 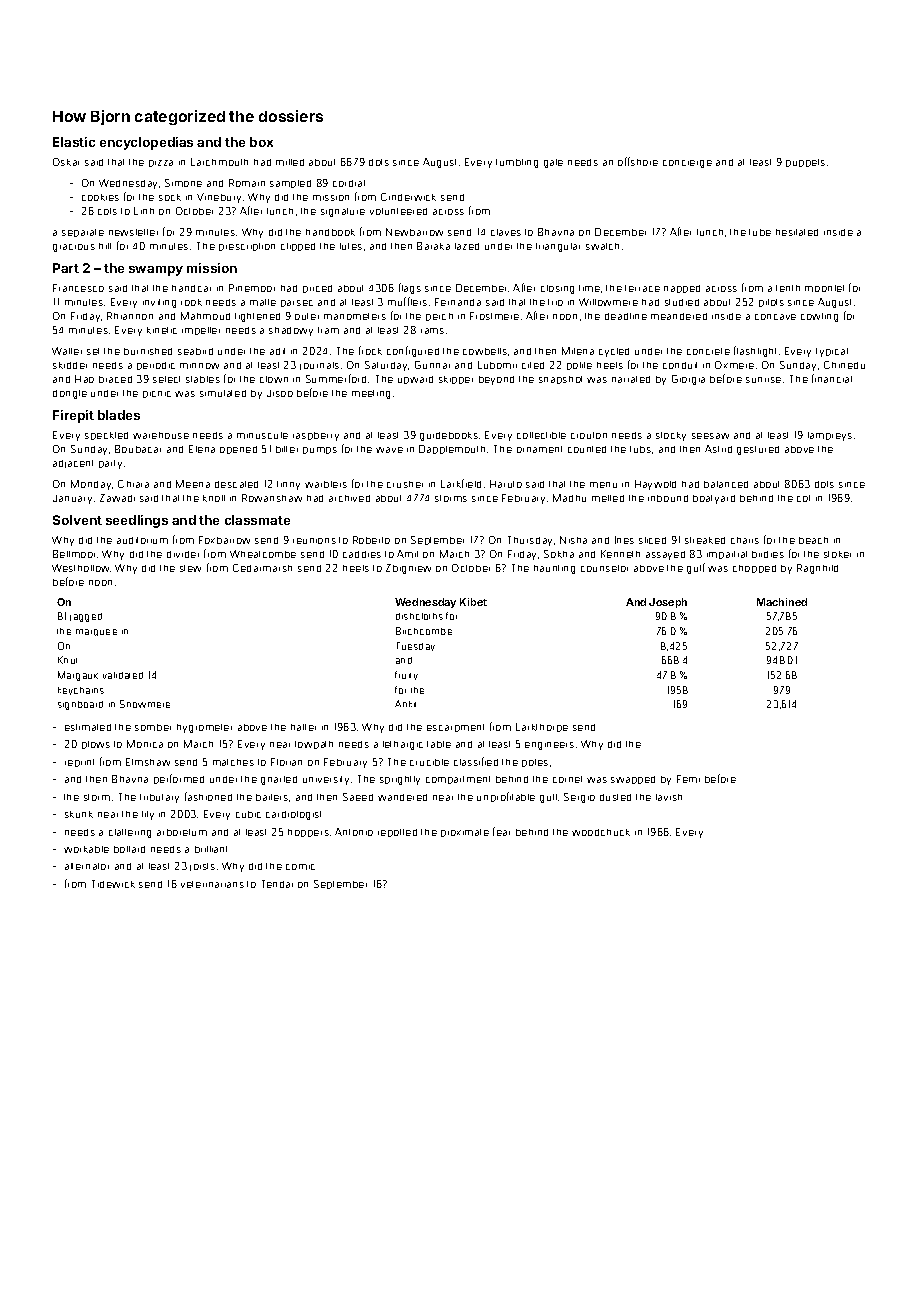 I want to click on halter, so click(x=303, y=727).
